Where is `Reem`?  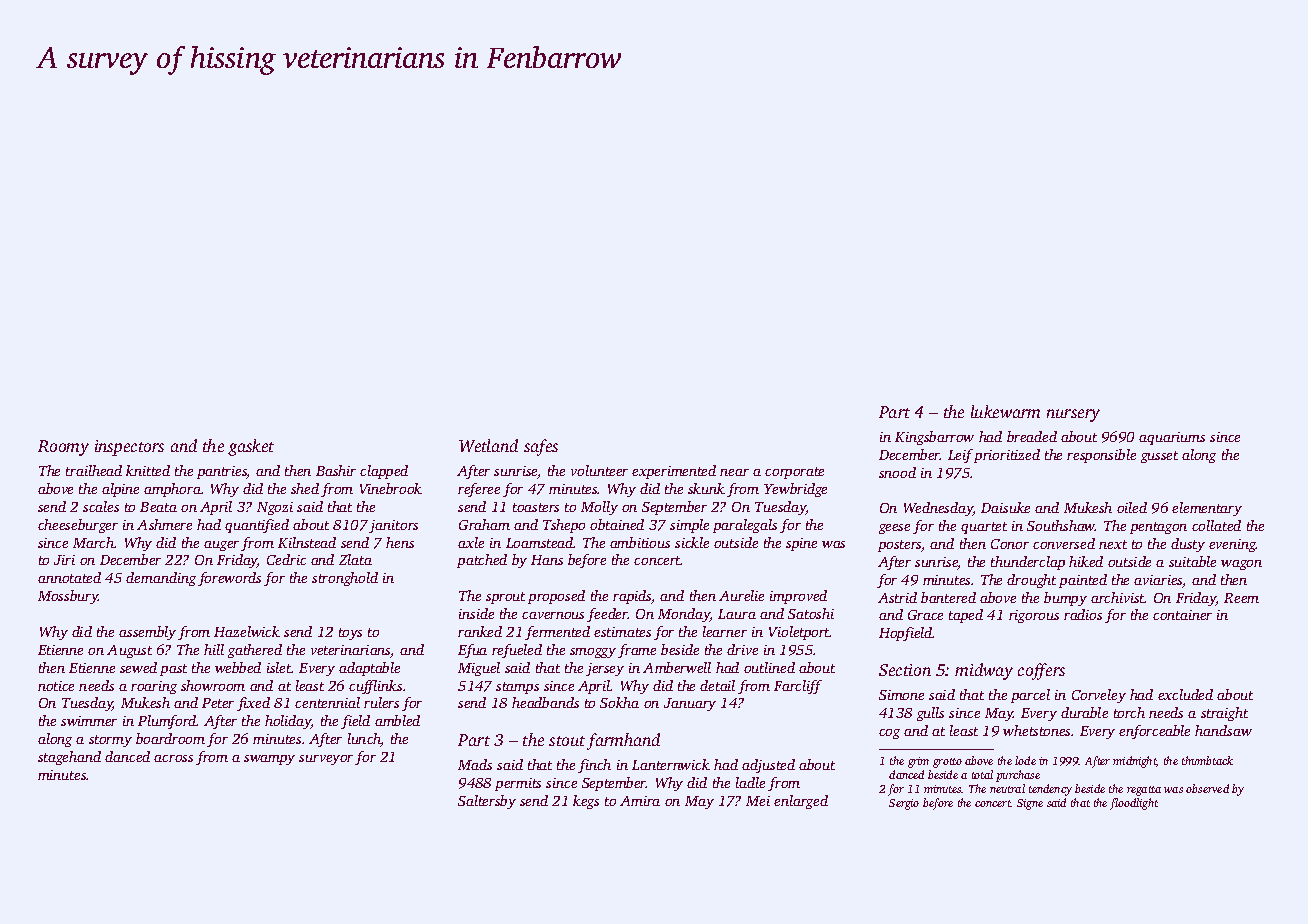 Reem is located at coordinates (1241, 598).
